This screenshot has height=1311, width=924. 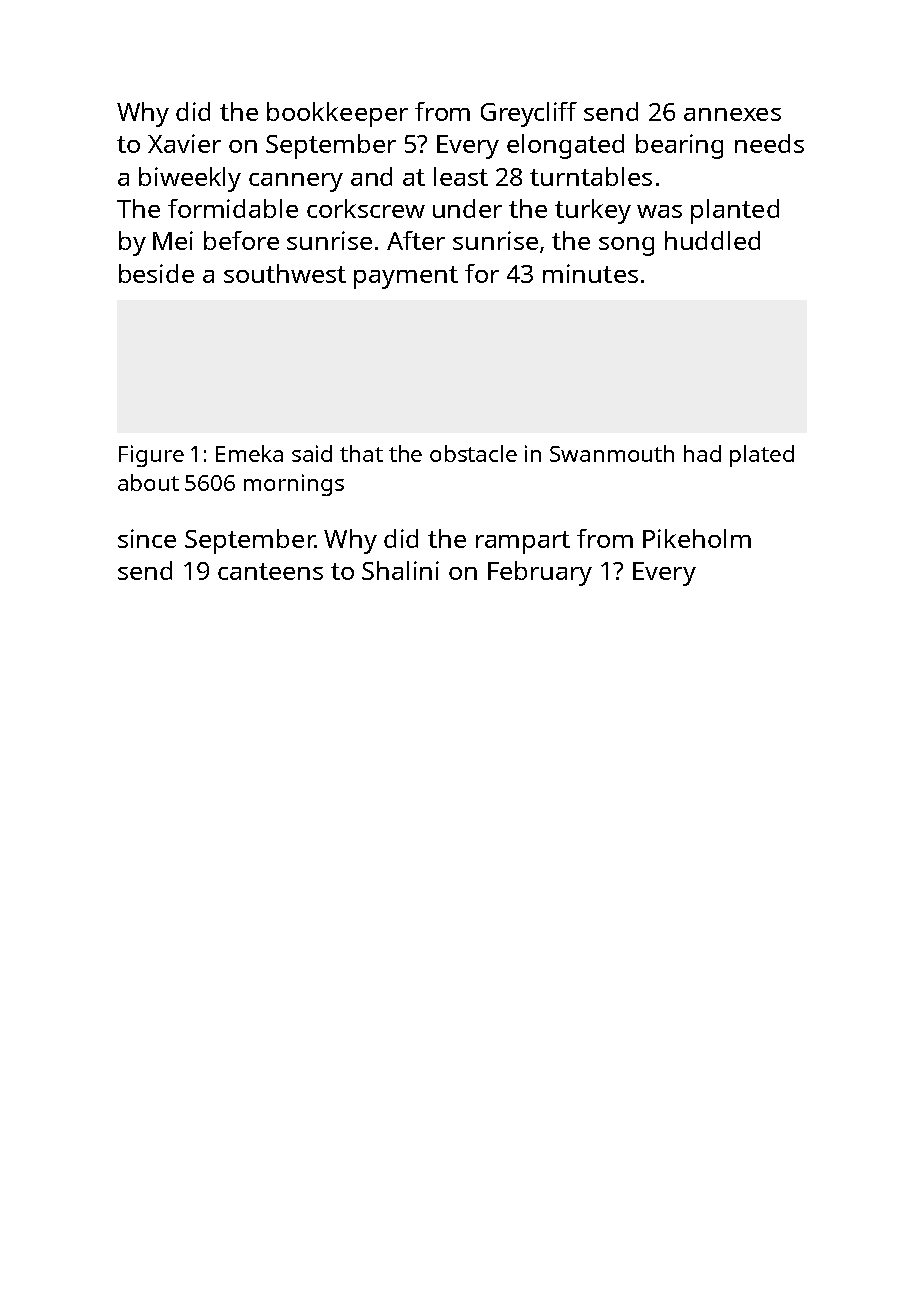 What do you see at coordinates (702, 453) in the screenshot?
I see `had` at bounding box center [702, 453].
